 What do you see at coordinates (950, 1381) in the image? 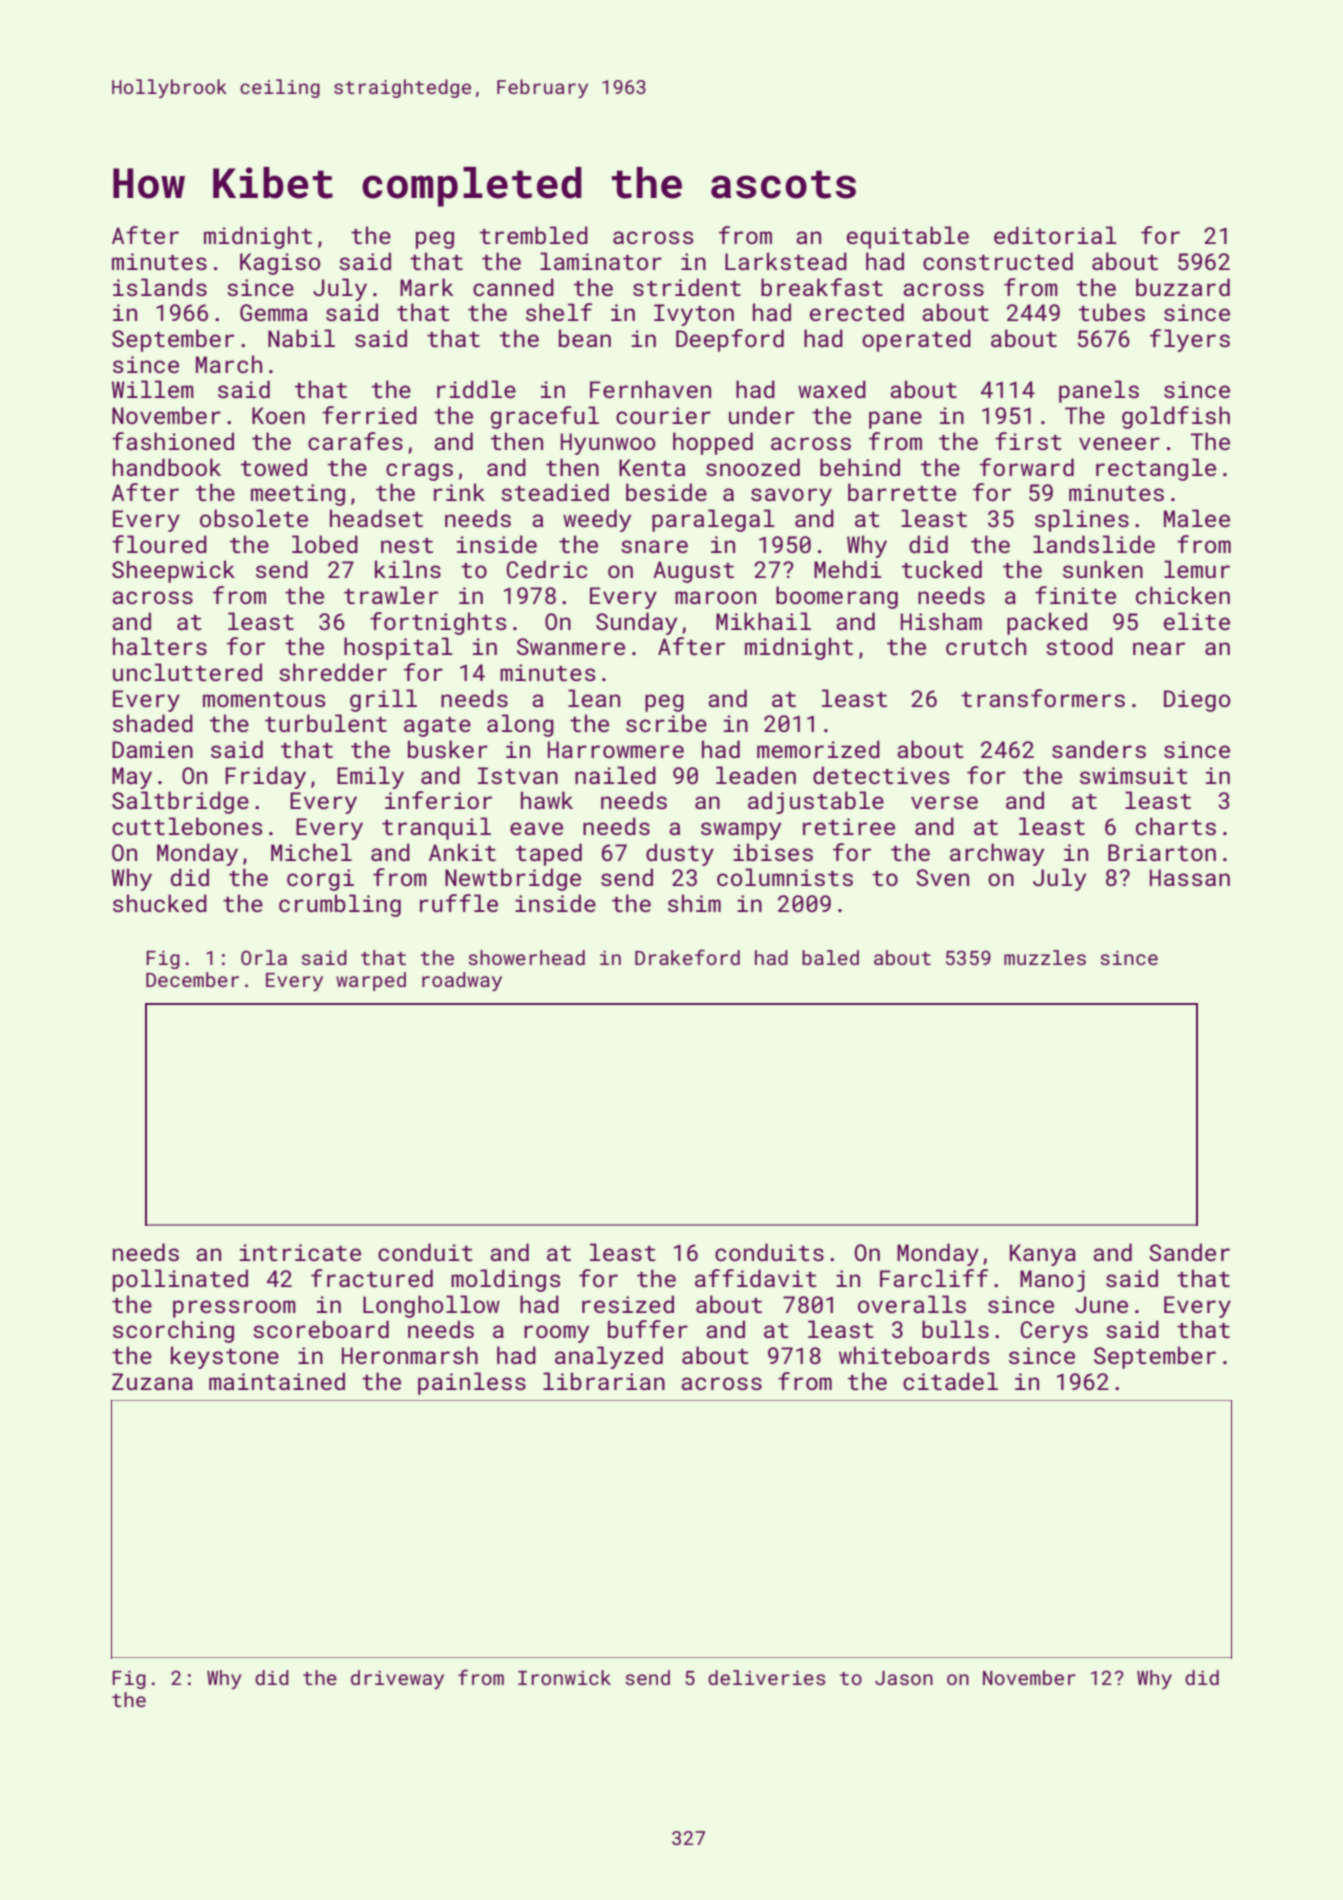
I see `citadel` at bounding box center [950, 1381].
